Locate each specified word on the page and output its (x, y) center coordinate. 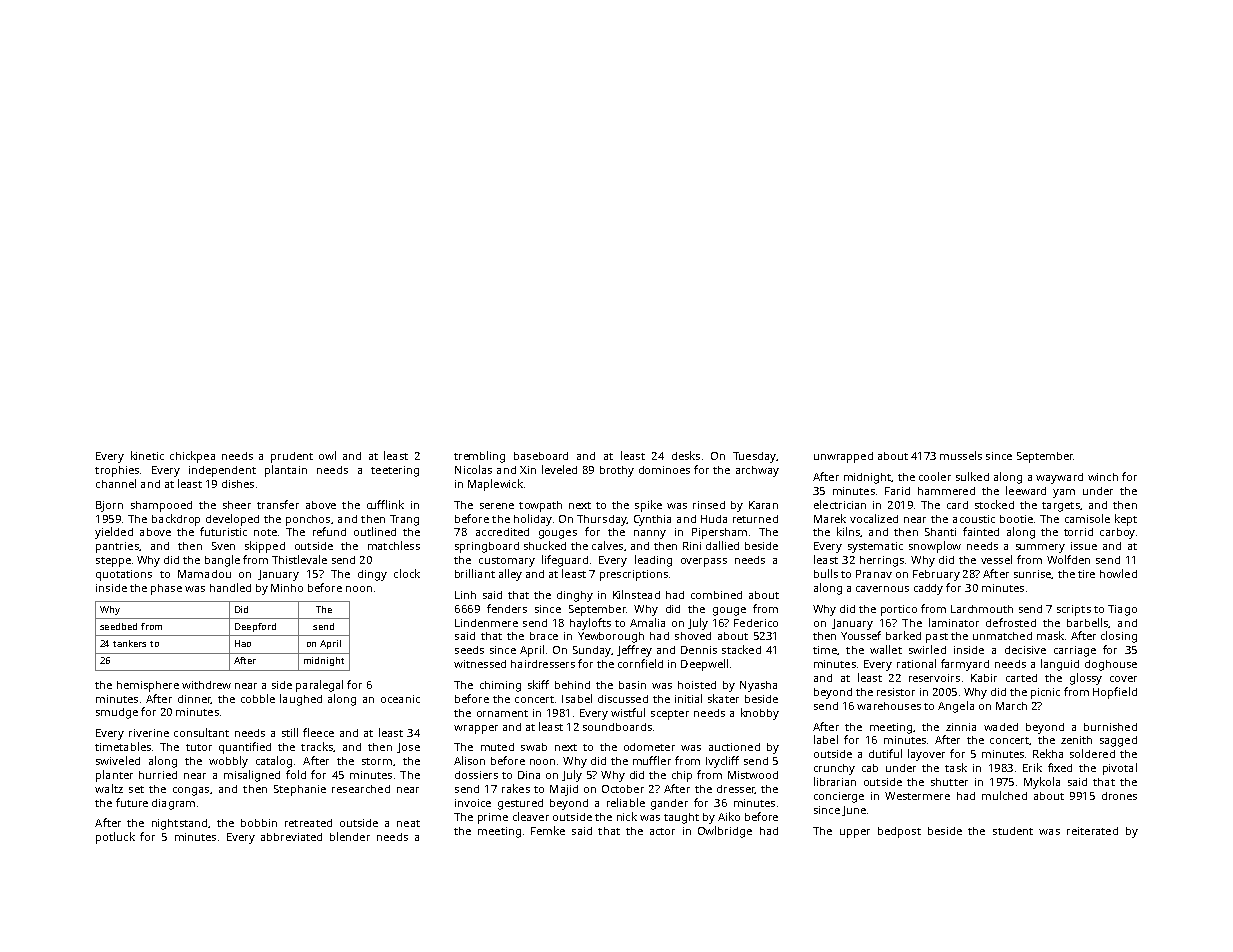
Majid (564, 790)
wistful (628, 712)
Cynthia (652, 520)
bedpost (899, 832)
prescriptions (634, 575)
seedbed (118, 626)
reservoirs (934, 678)
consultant (201, 732)
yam (1064, 493)
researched (361, 789)
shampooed (161, 506)
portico (899, 610)
